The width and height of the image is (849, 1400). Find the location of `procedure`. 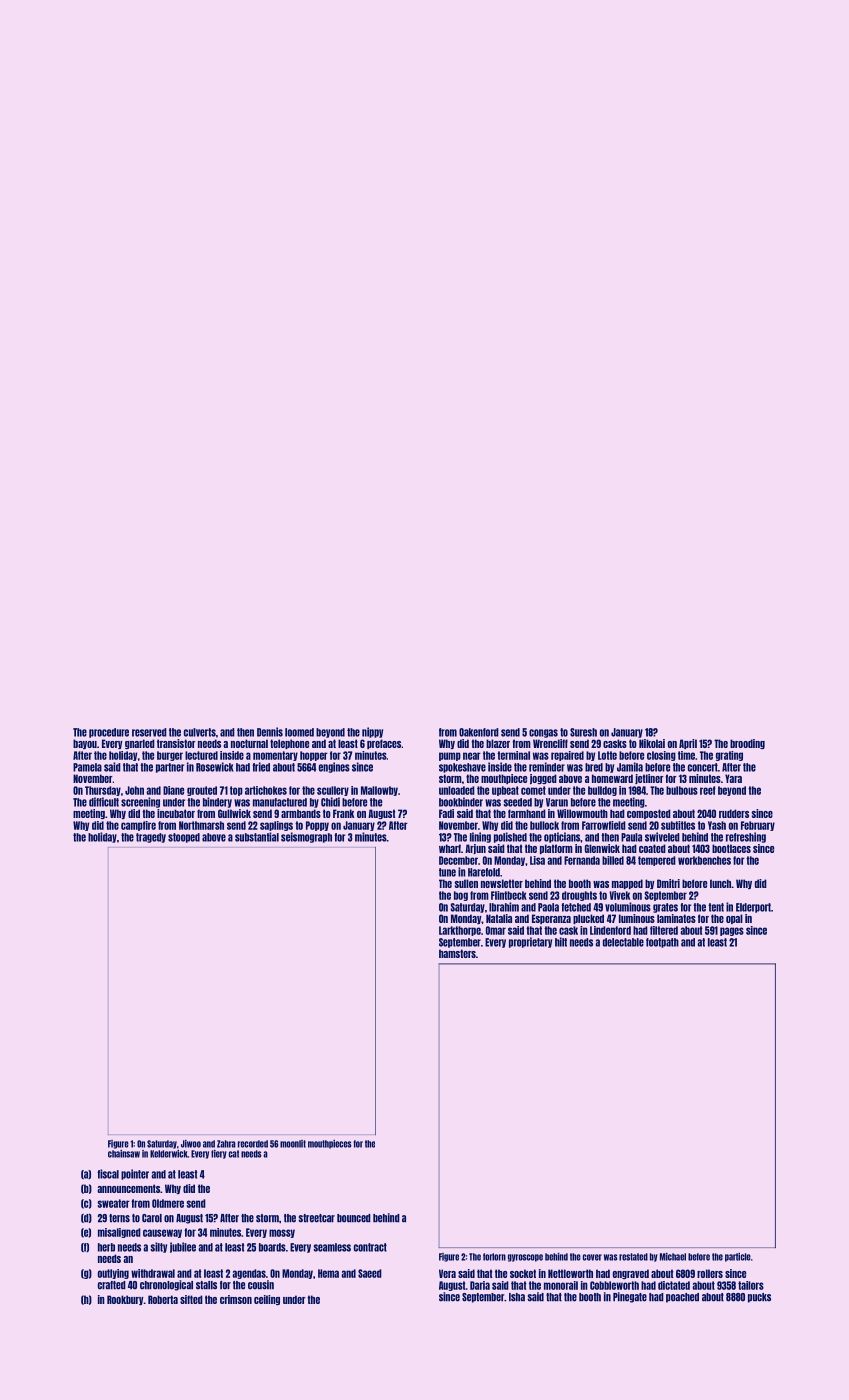

procedure is located at coordinates (109, 733).
